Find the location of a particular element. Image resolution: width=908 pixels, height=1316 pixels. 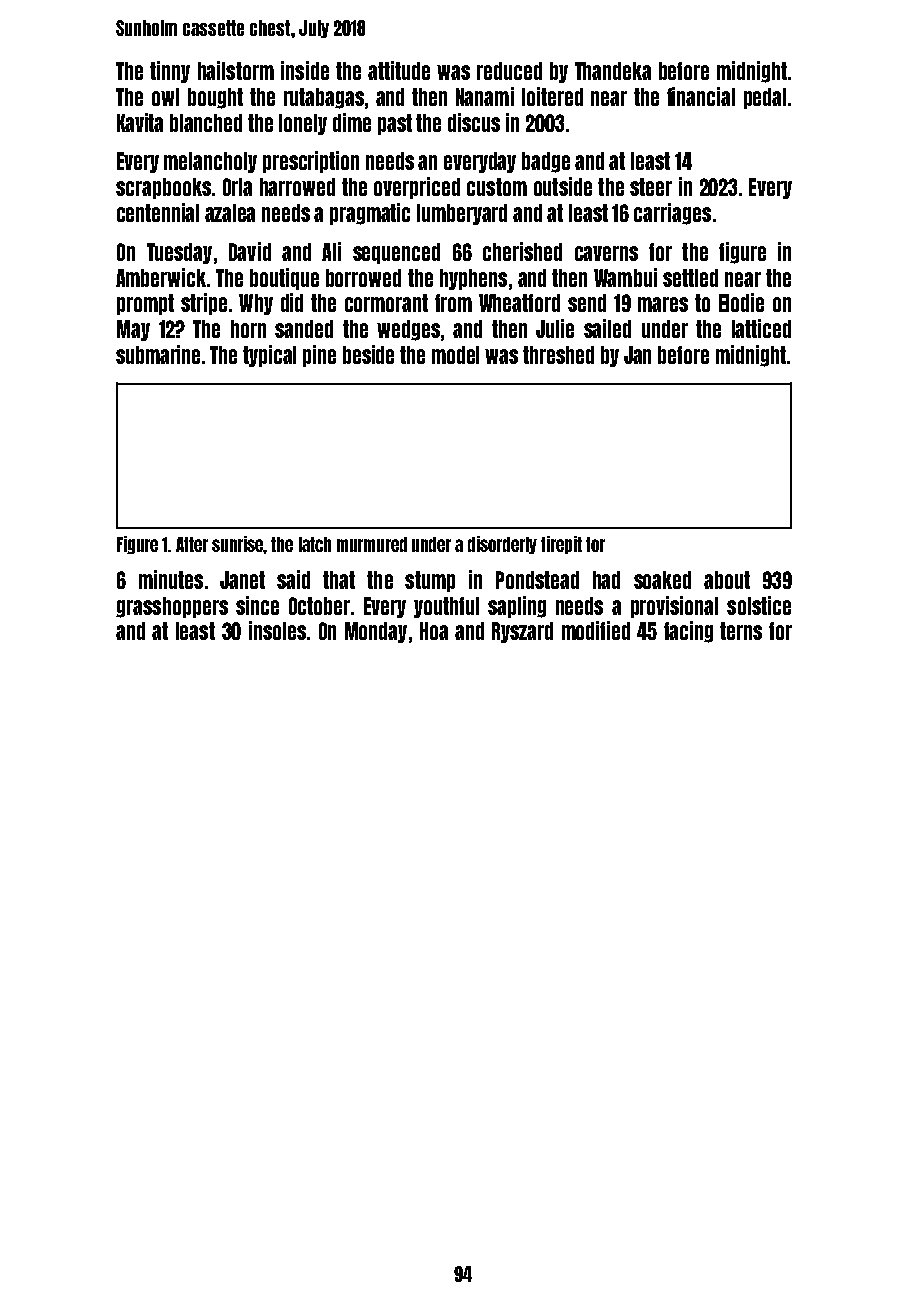

firepit is located at coordinates (561, 545).
